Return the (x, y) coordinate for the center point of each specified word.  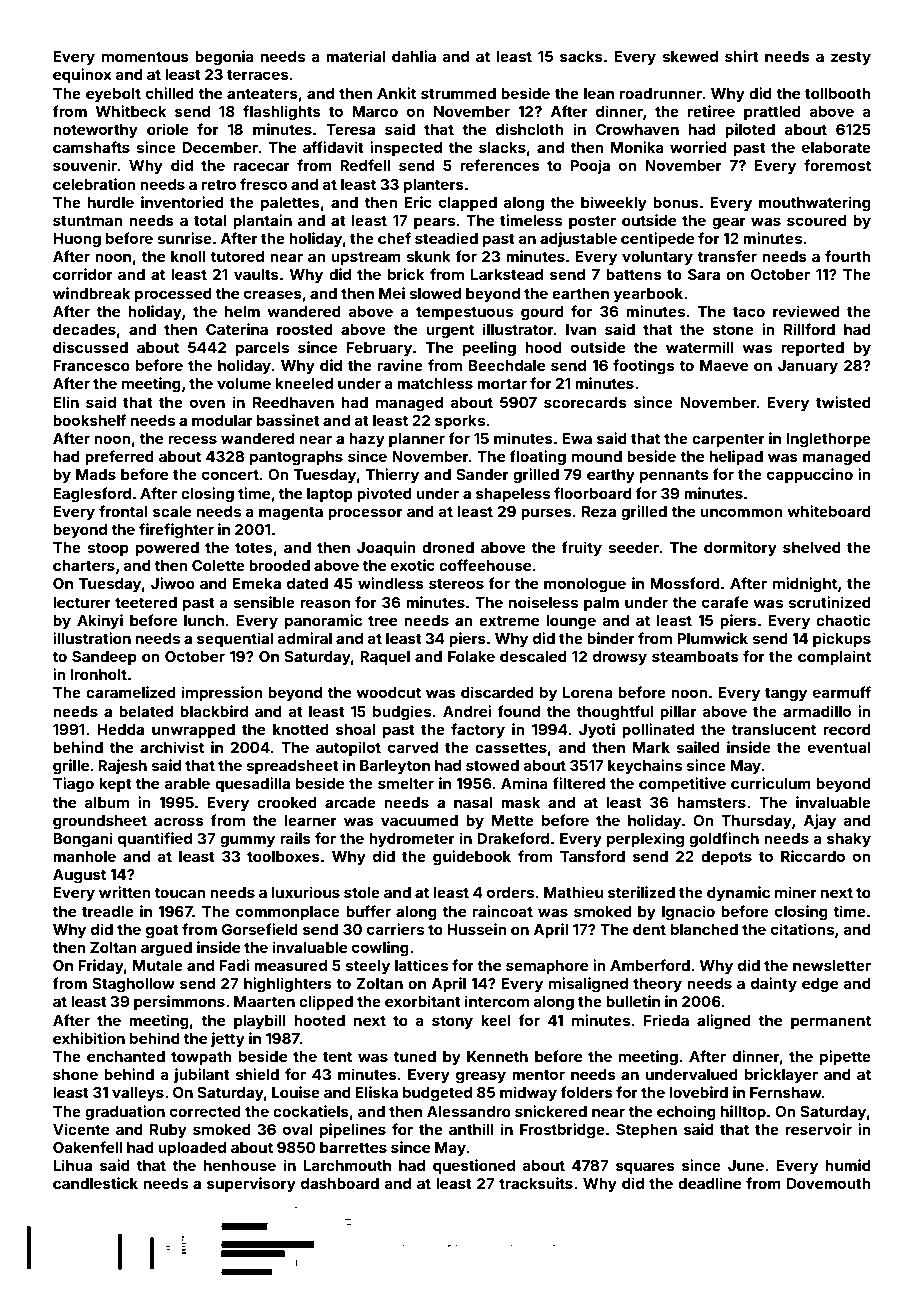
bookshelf (89, 420)
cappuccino (810, 475)
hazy (367, 440)
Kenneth (497, 1056)
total (210, 220)
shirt (742, 56)
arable (187, 783)
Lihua (72, 1165)
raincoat (503, 911)
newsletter (832, 965)
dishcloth (529, 129)
